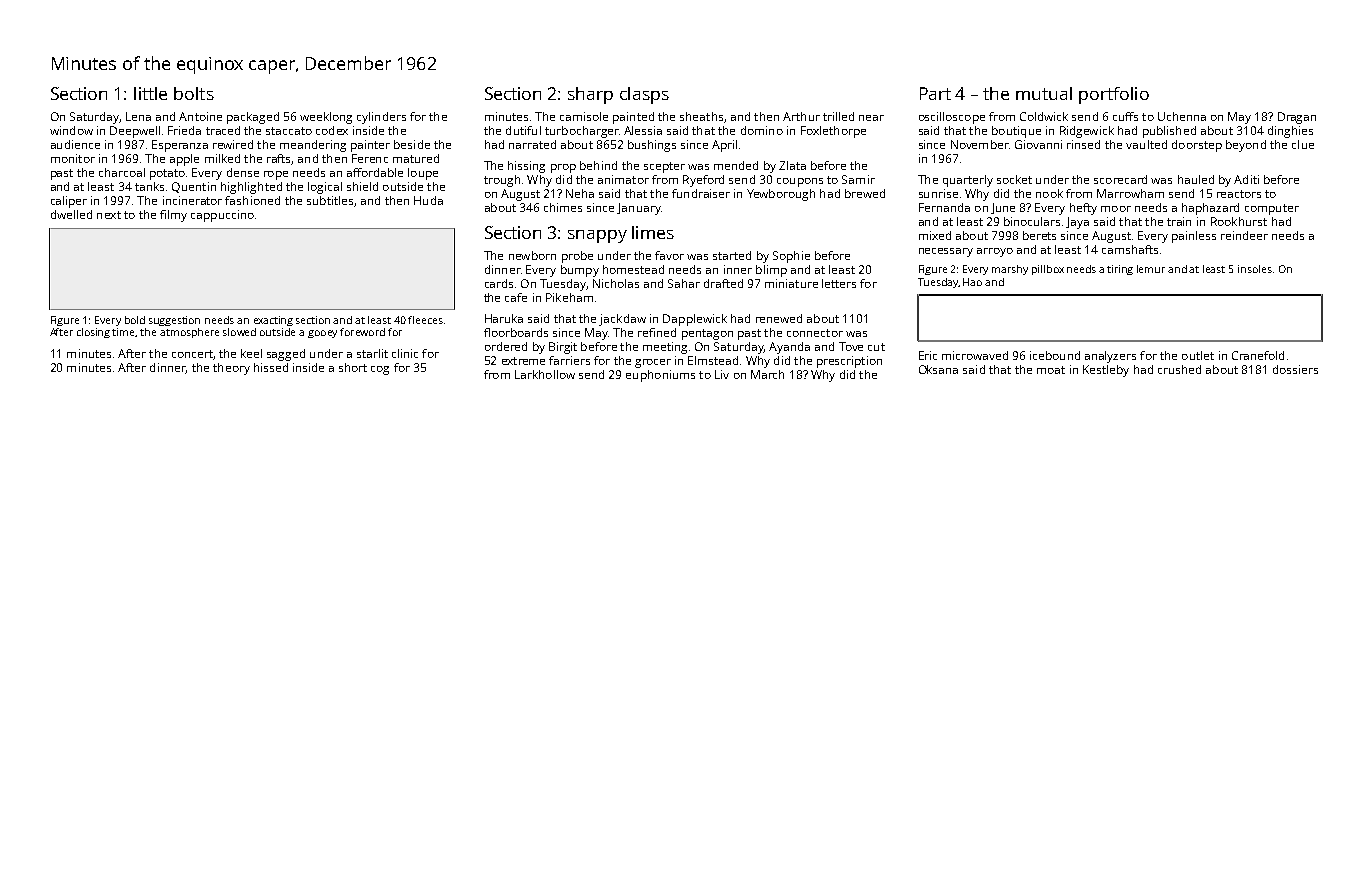 The image size is (1372, 887). Describe the element at coordinates (271, 367) in the screenshot. I see `hissed` at that location.
